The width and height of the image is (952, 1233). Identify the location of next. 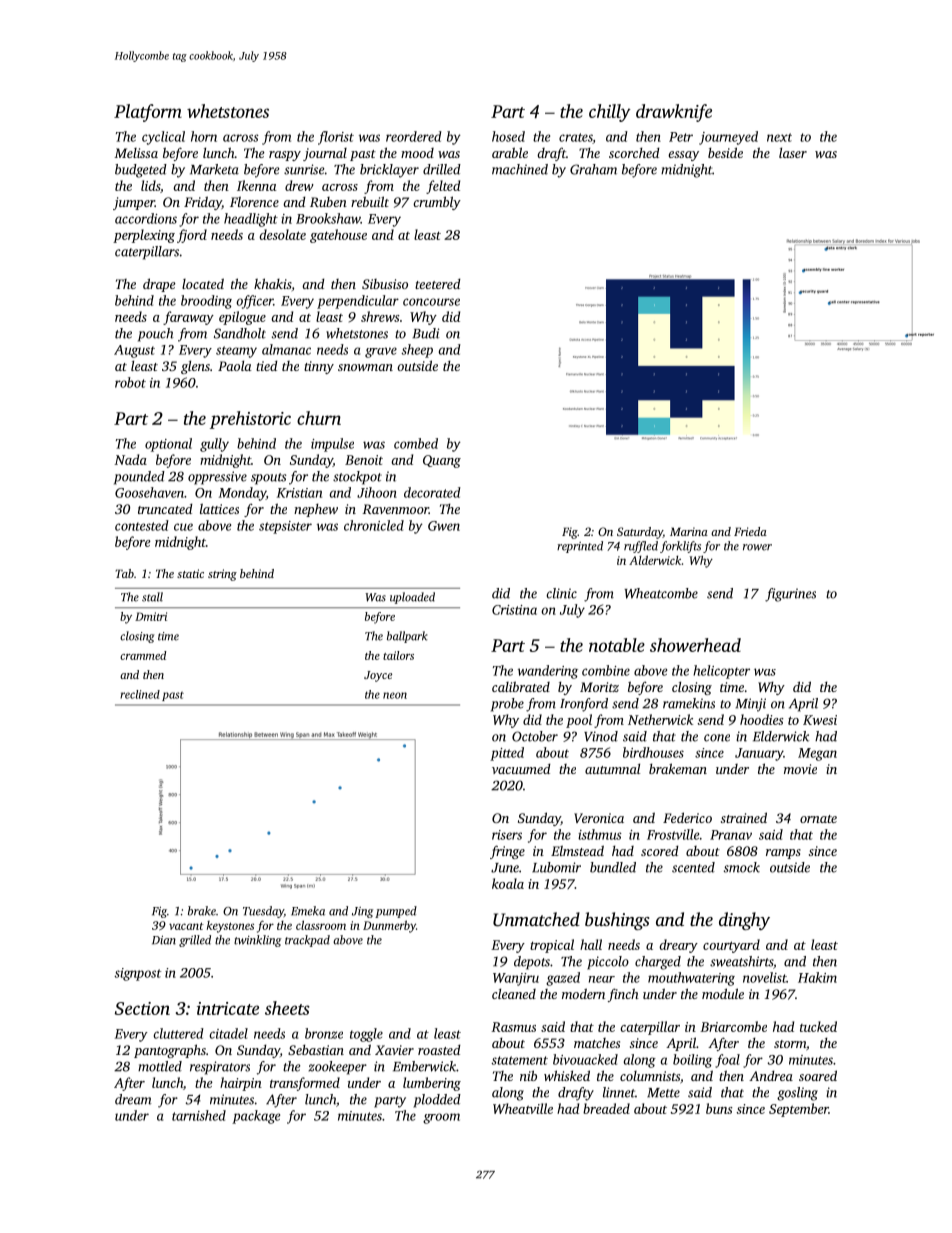
(779, 137).
